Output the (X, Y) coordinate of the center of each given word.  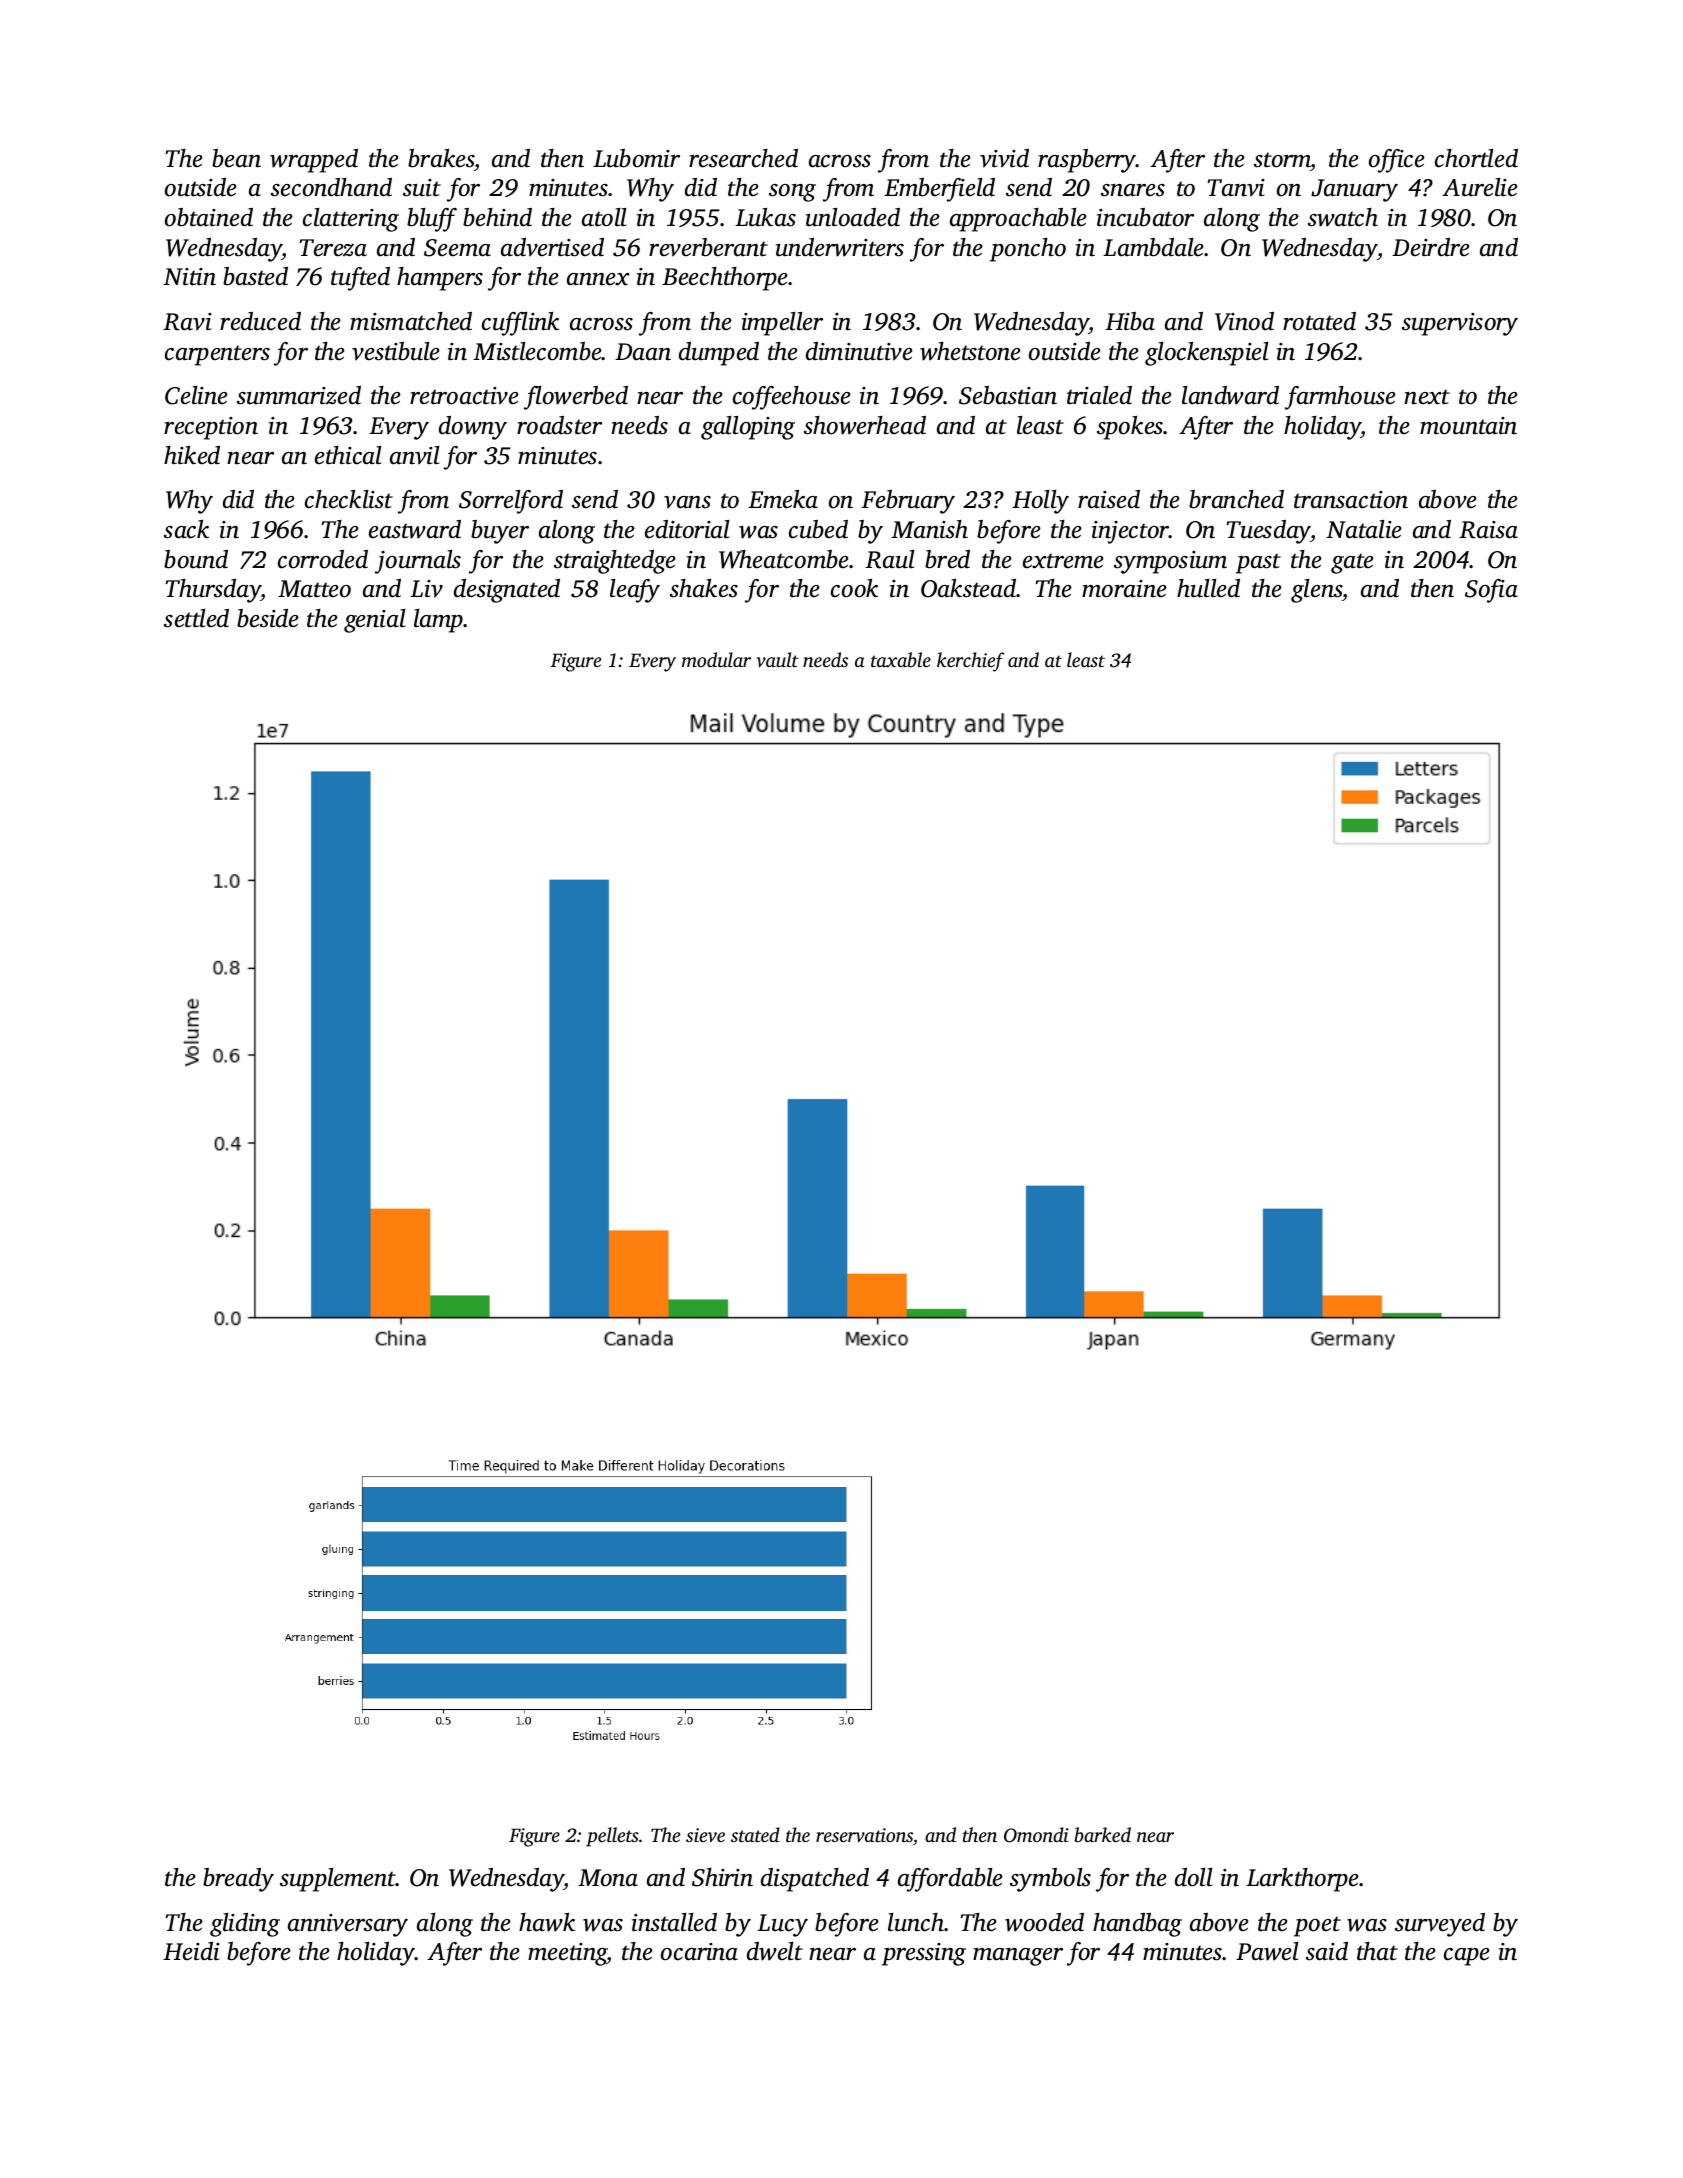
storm (1282, 160)
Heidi (191, 1951)
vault (777, 659)
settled (196, 618)
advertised (552, 247)
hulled (1208, 588)
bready (238, 1880)
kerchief (970, 662)
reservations (864, 1835)
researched (743, 158)
